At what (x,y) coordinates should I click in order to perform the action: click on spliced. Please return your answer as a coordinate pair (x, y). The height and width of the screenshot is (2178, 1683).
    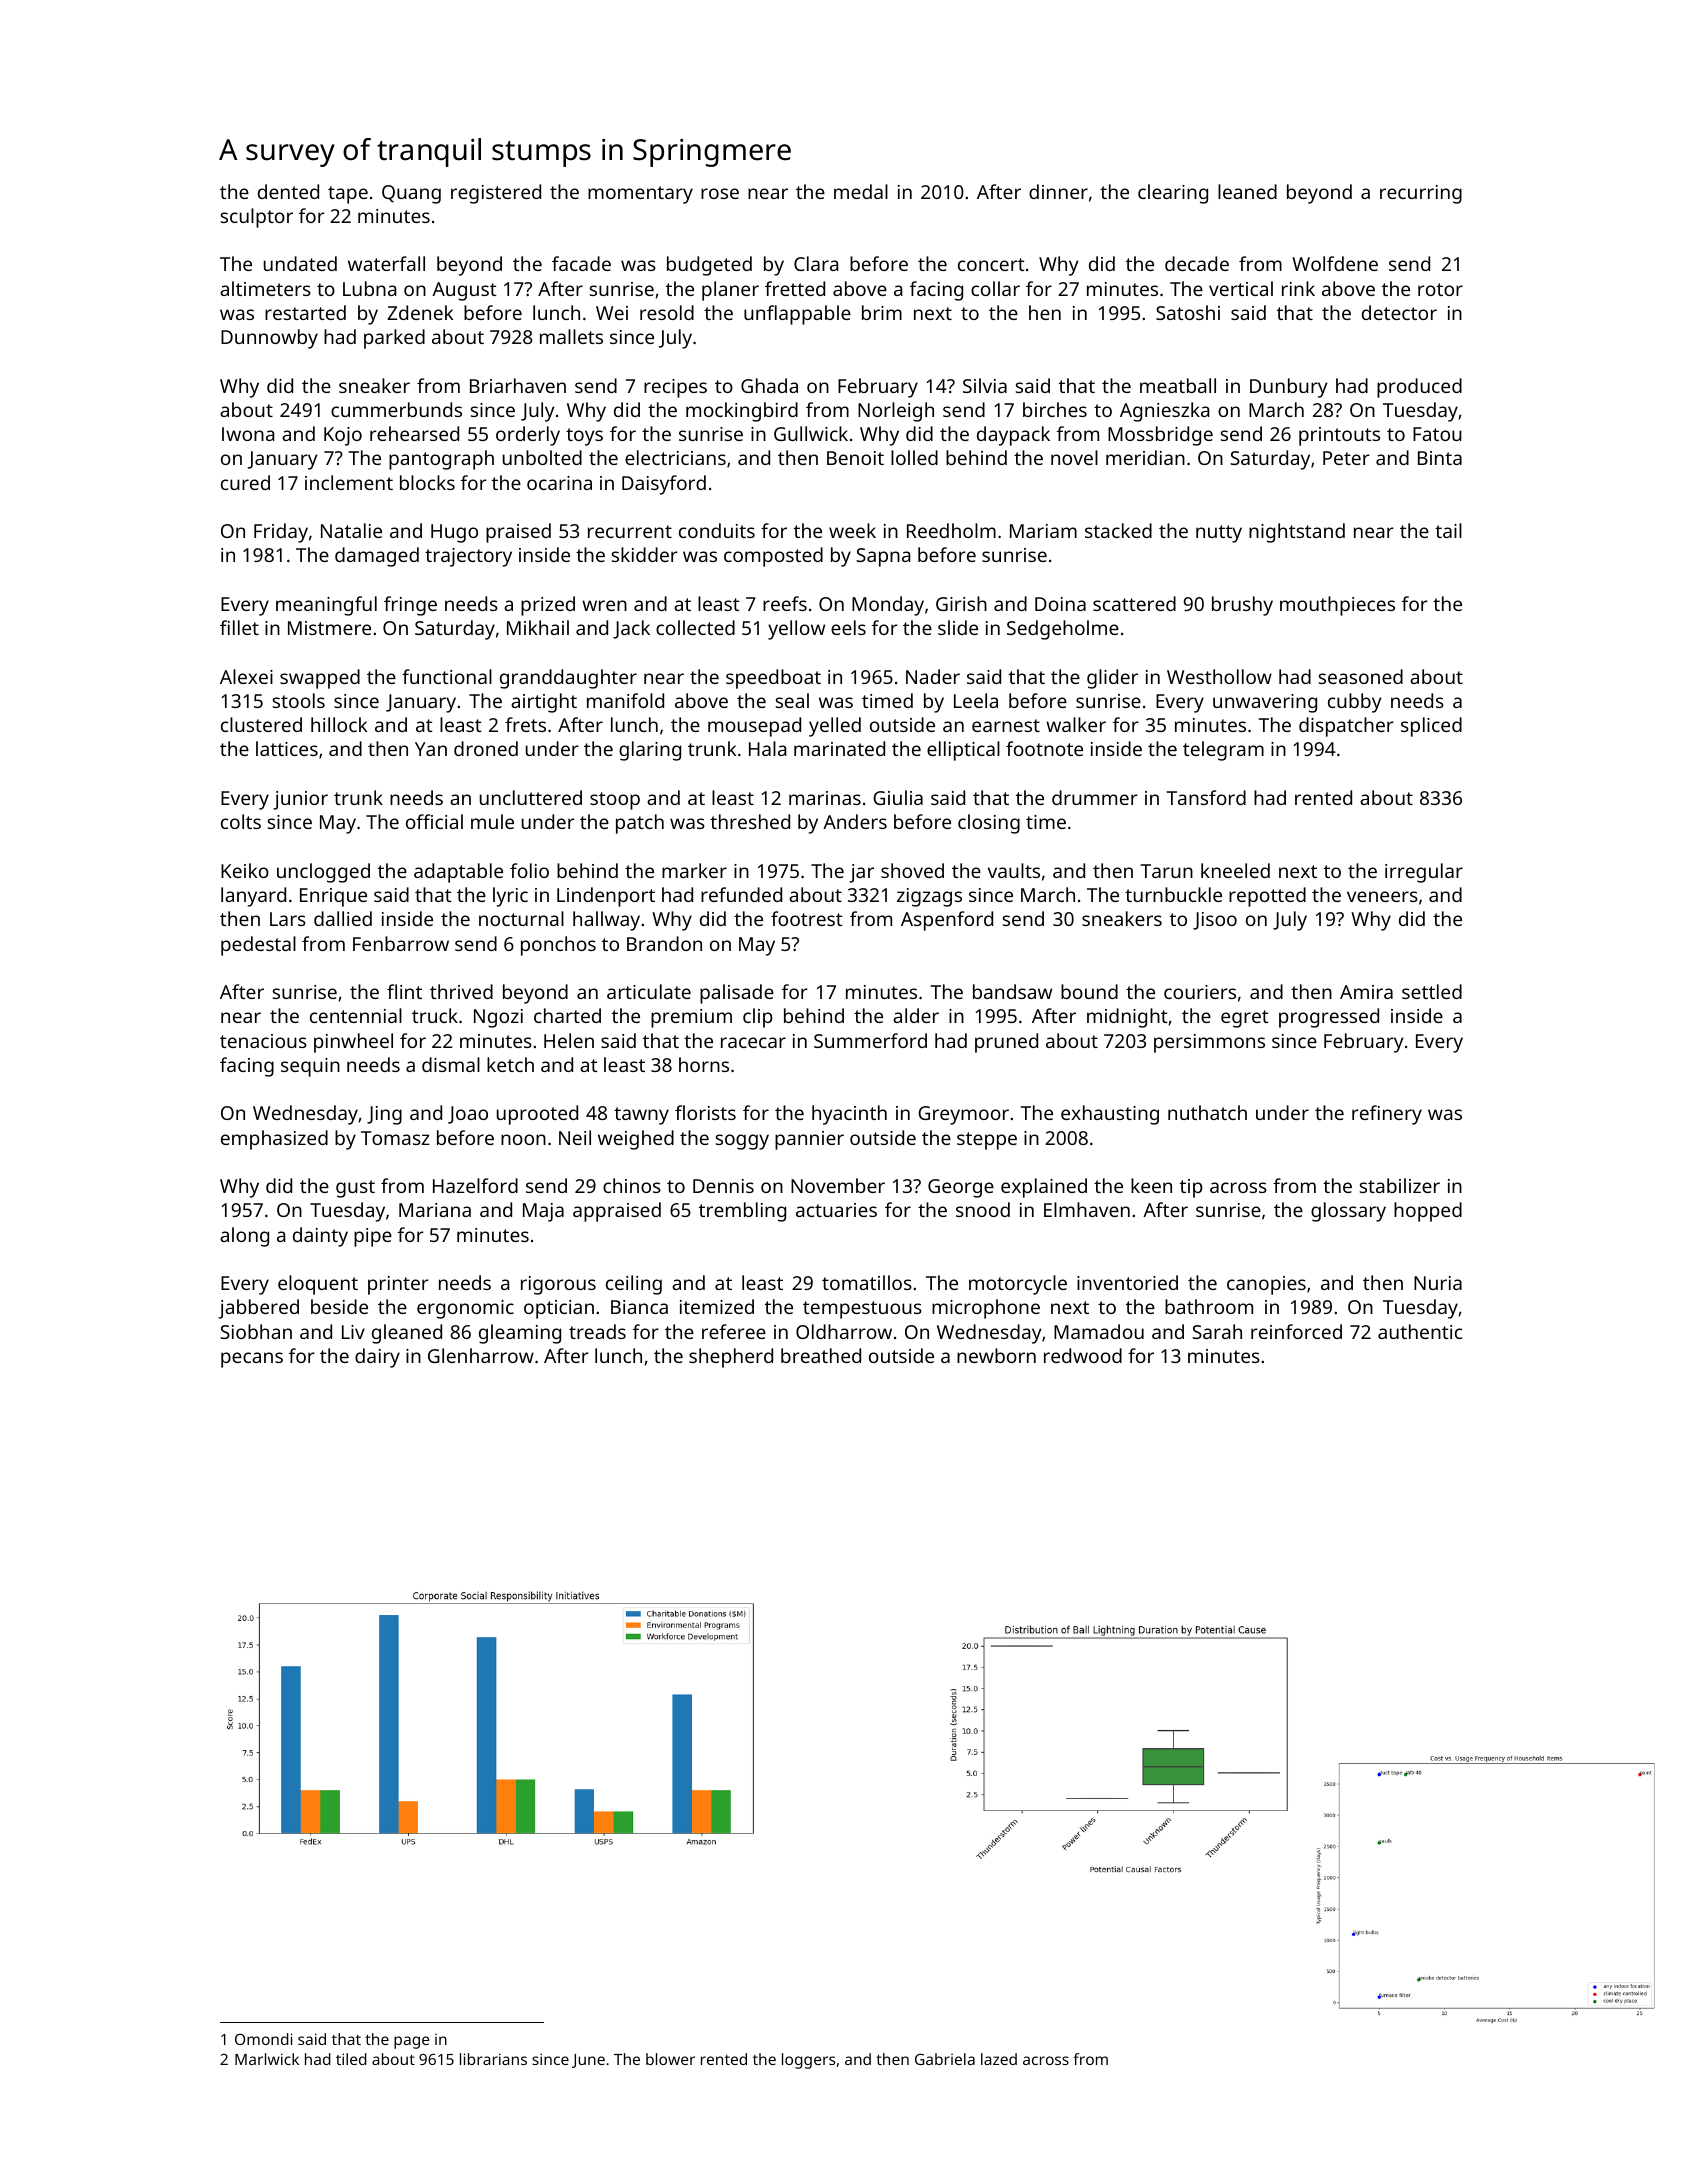
    Looking at the image, I should click on (1431, 727).
